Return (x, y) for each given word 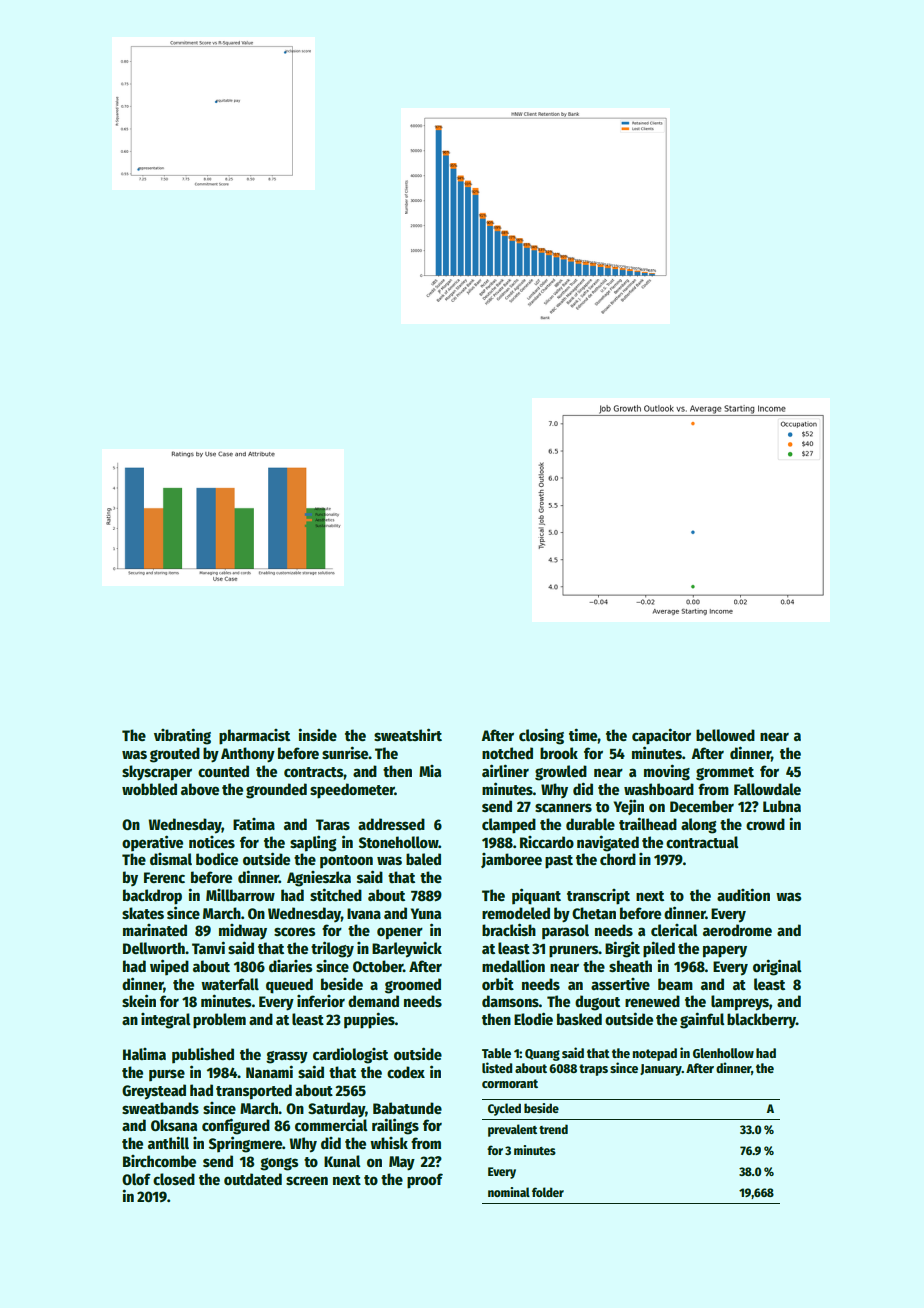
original (777, 967)
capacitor (661, 736)
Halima (144, 1054)
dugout (597, 1003)
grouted (175, 755)
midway (243, 931)
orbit (498, 984)
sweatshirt (408, 734)
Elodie (533, 1018)
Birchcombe (159, 1161)
